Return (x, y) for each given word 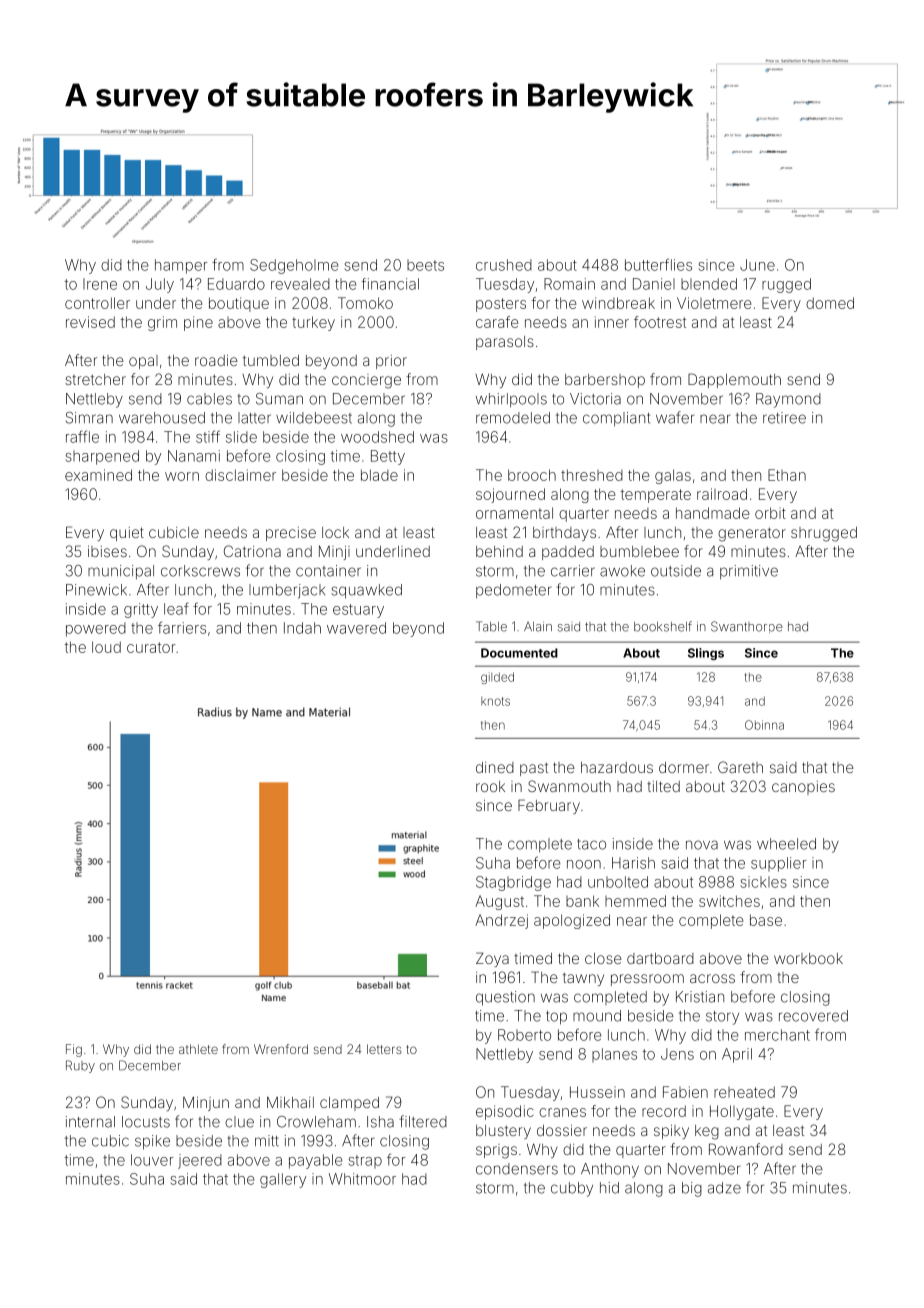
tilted (663, 786)
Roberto (524, 1035)
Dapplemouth (734, 380)
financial (390, 284)
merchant (777, 1035)
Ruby (80, 1066)
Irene (100, 284)
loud (106, 647)
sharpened (102, 457)
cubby (572, 1189)
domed (830, 303)
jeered (200, 1161)
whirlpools (511, 400)
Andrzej (501, 921)
